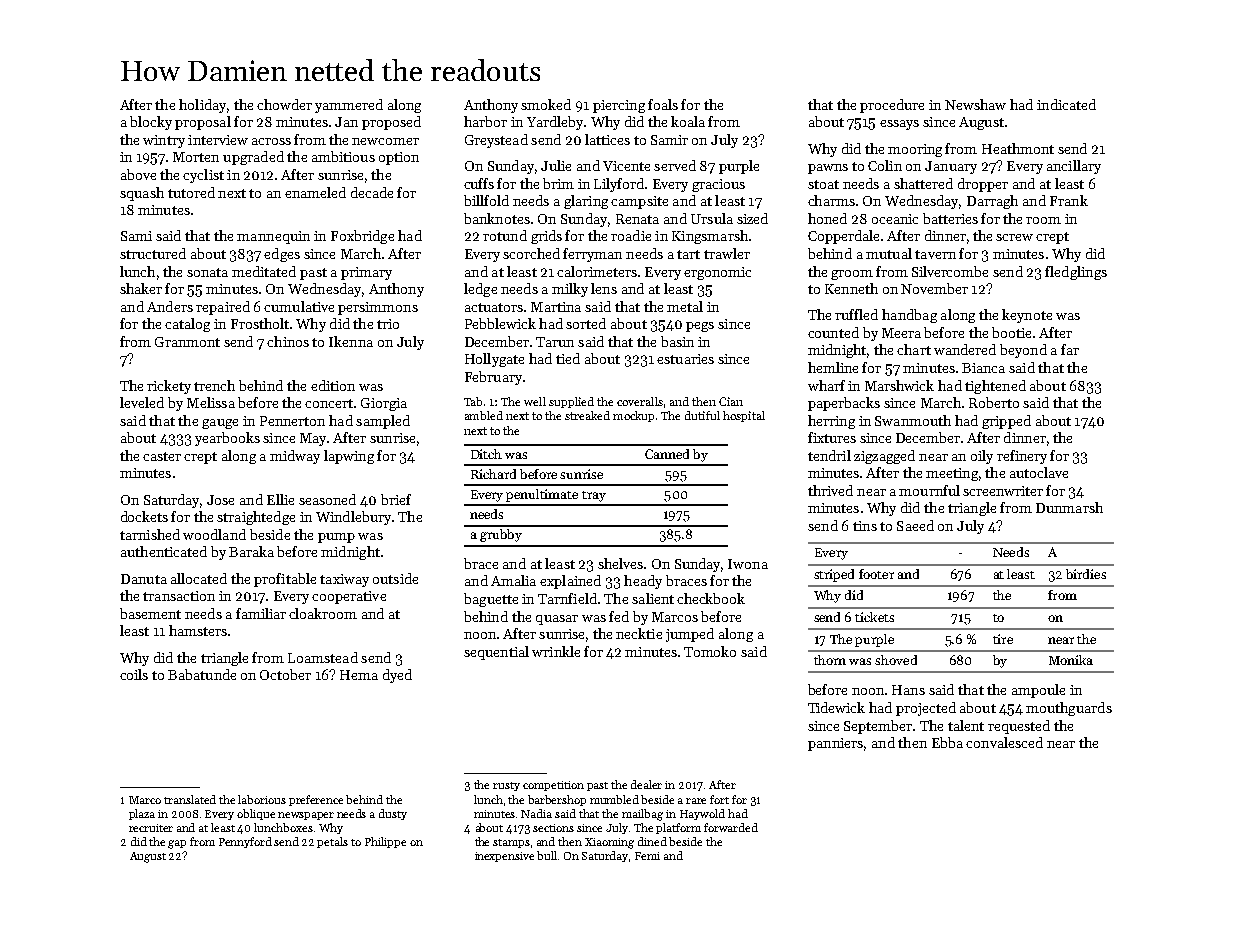 The width and height of the image is (1233, 952). What do you see at coordinates (1066, 104) in the image?
I see `indicated` at bounding box center [1066, 104].
